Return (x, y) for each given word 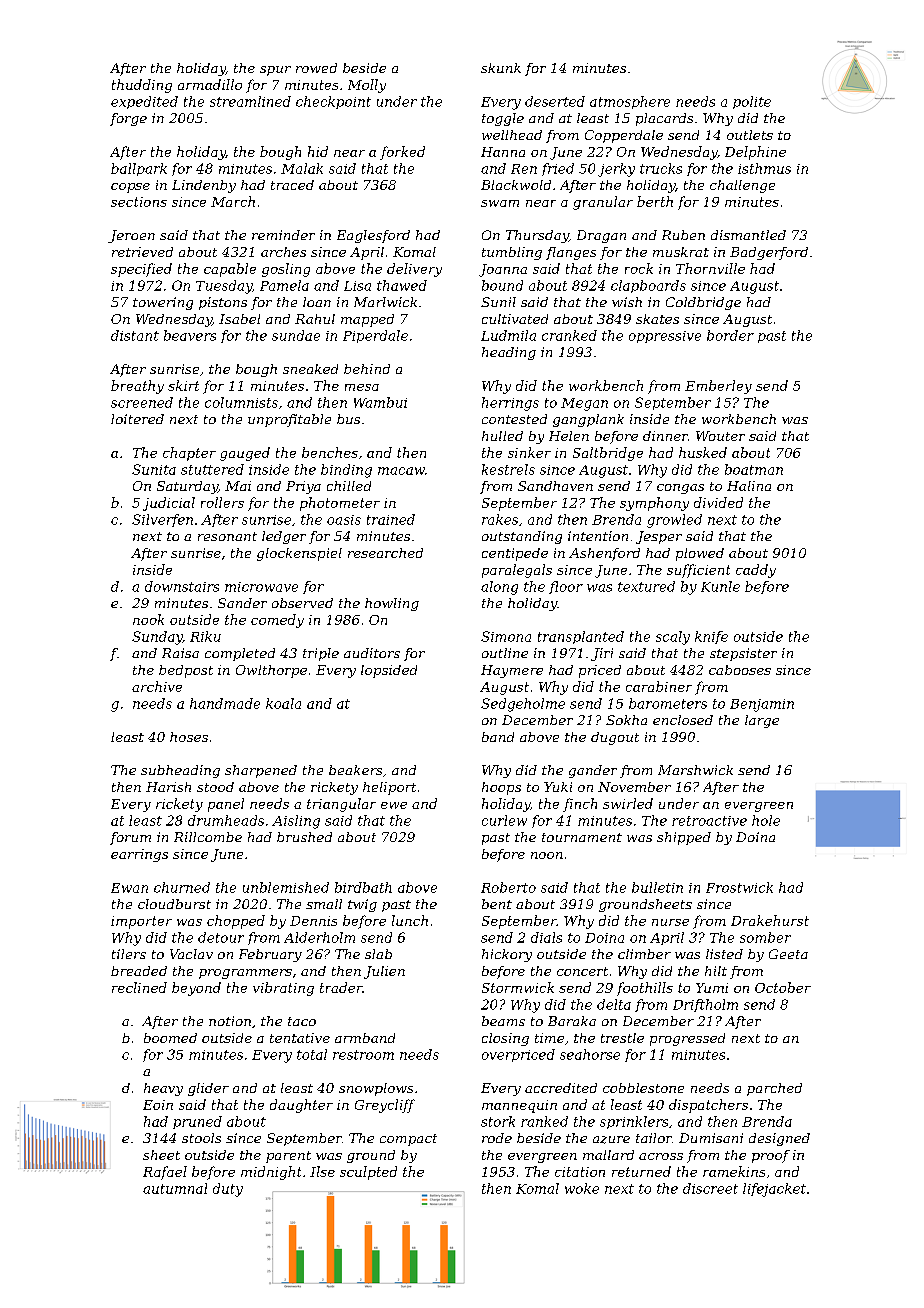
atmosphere (630, 102)
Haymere (512, 671)
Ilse (322, 1171)
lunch (410, 920)
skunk (501, 68)
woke (582, 1188)
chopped (236, 922)
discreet (710, 1188)
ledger (284, 537)
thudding (142, 86)
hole (766, 820)
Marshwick (695, 770)
